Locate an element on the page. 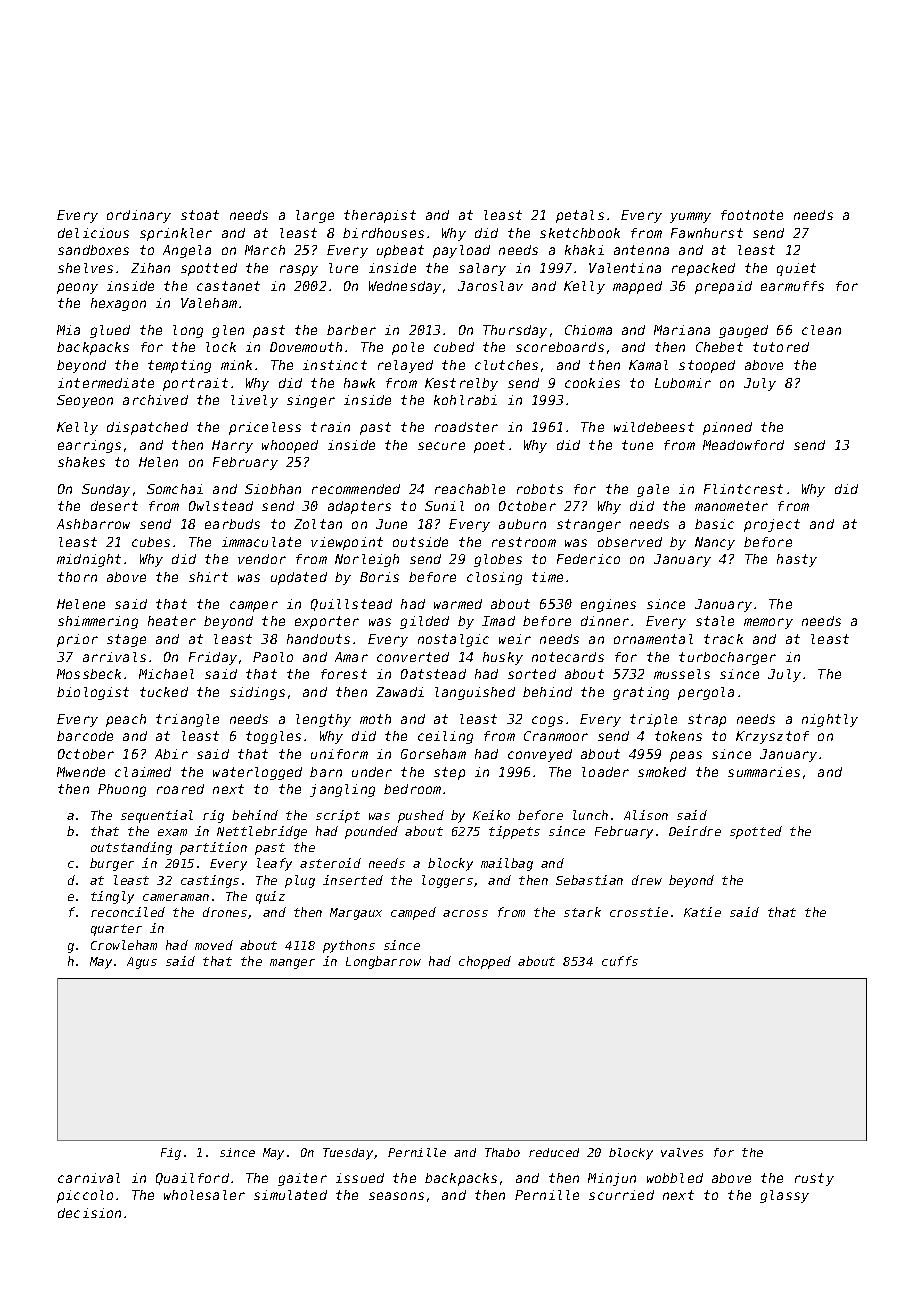  toggles is located at coordinates (273, 737).
